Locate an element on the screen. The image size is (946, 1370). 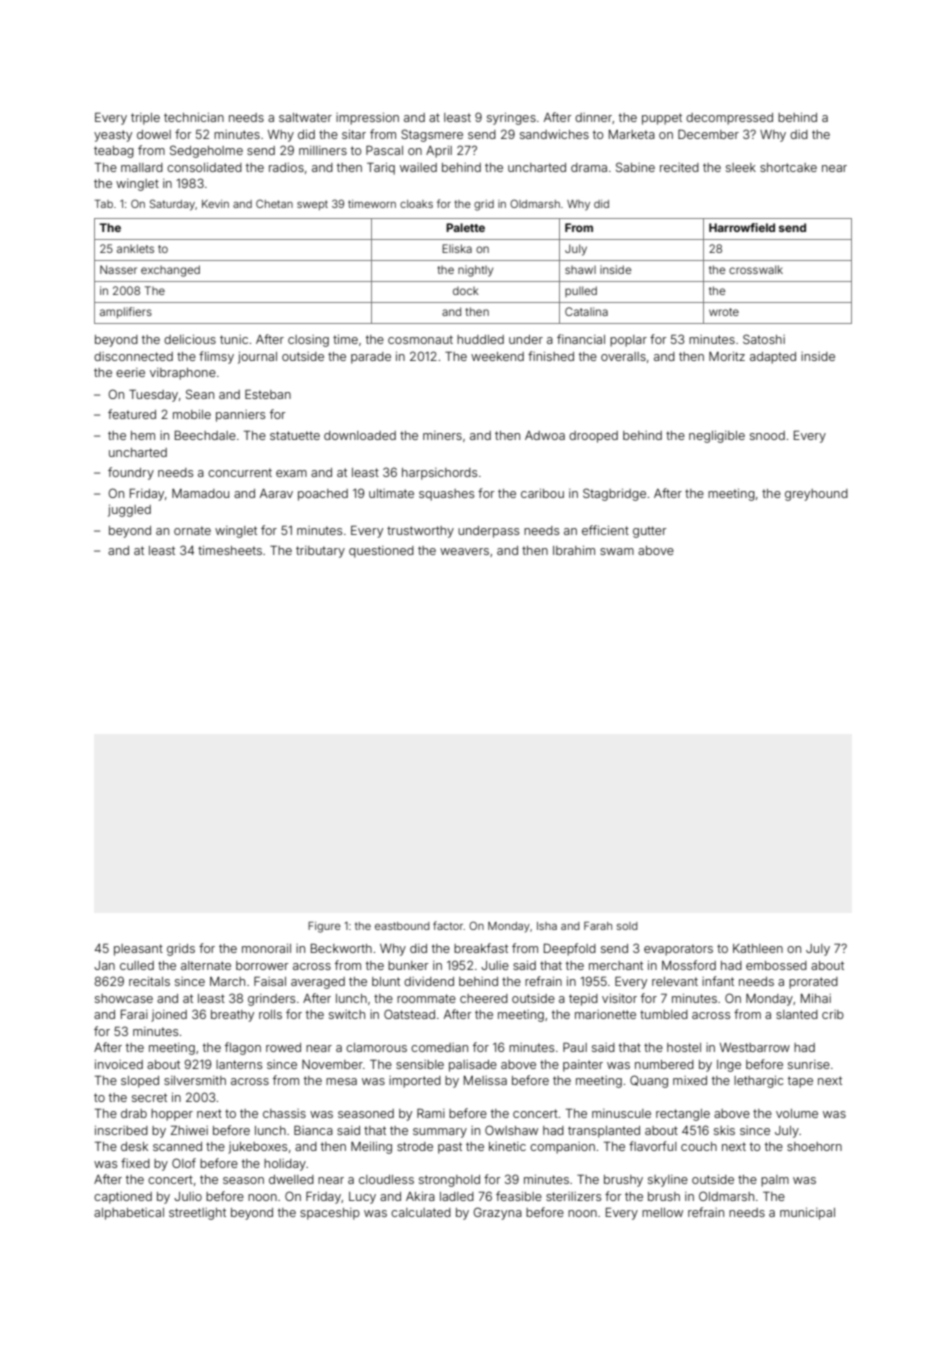
downloaded is located at coordinates (360, 435).
